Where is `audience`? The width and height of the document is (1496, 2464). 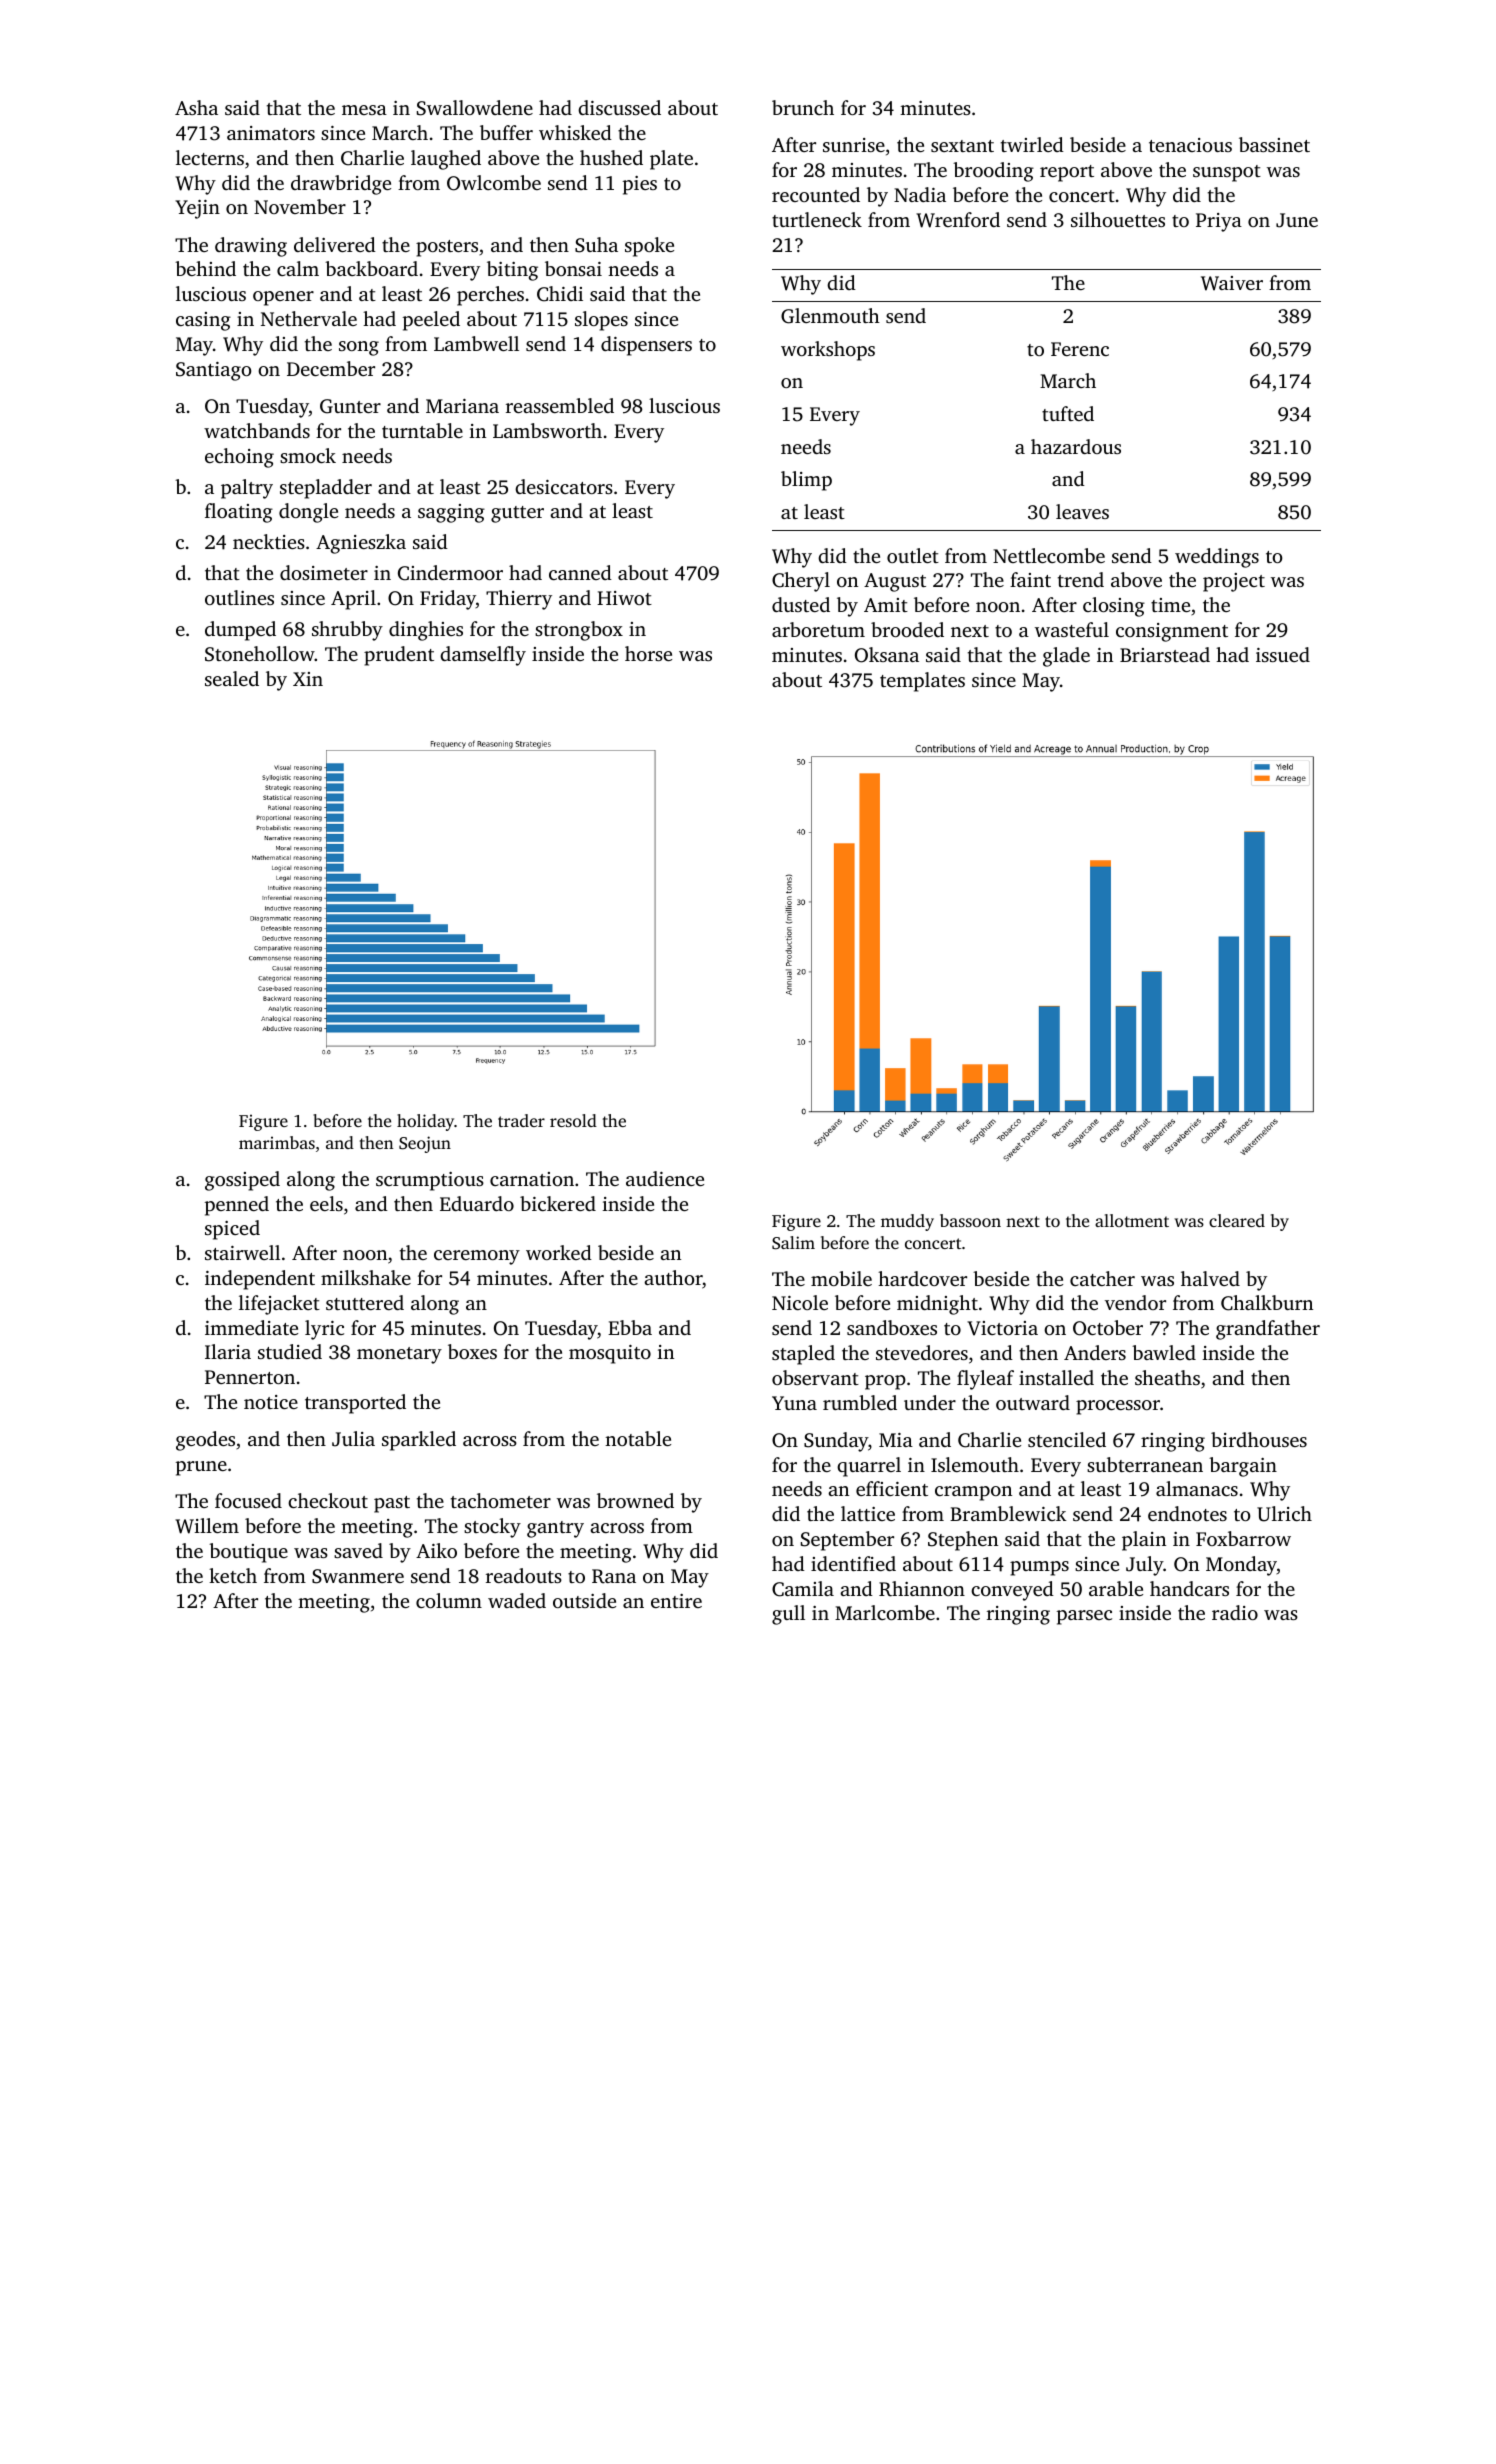 audience is located at coordinates (665, 1178).
